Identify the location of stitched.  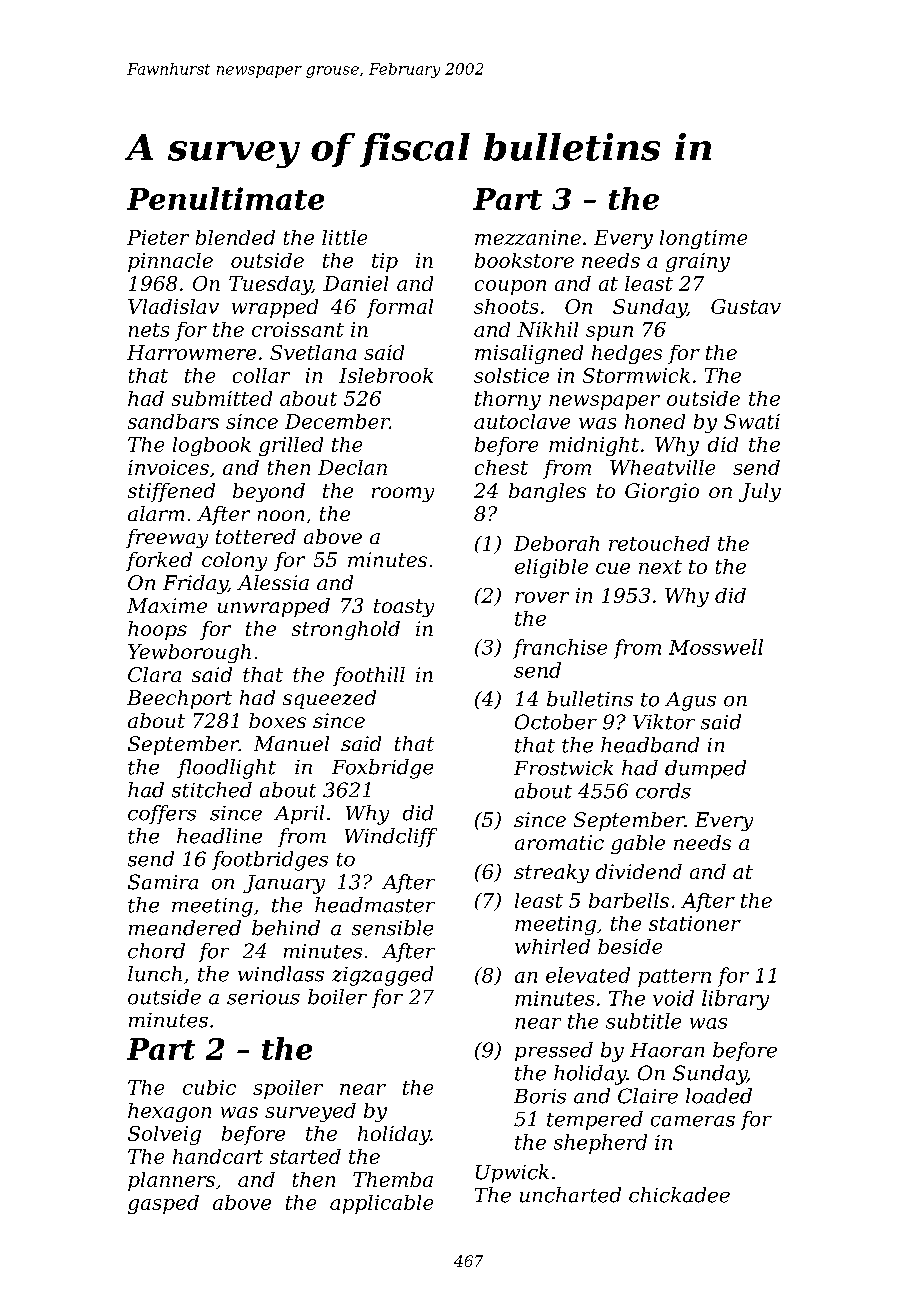
(212, 790).
